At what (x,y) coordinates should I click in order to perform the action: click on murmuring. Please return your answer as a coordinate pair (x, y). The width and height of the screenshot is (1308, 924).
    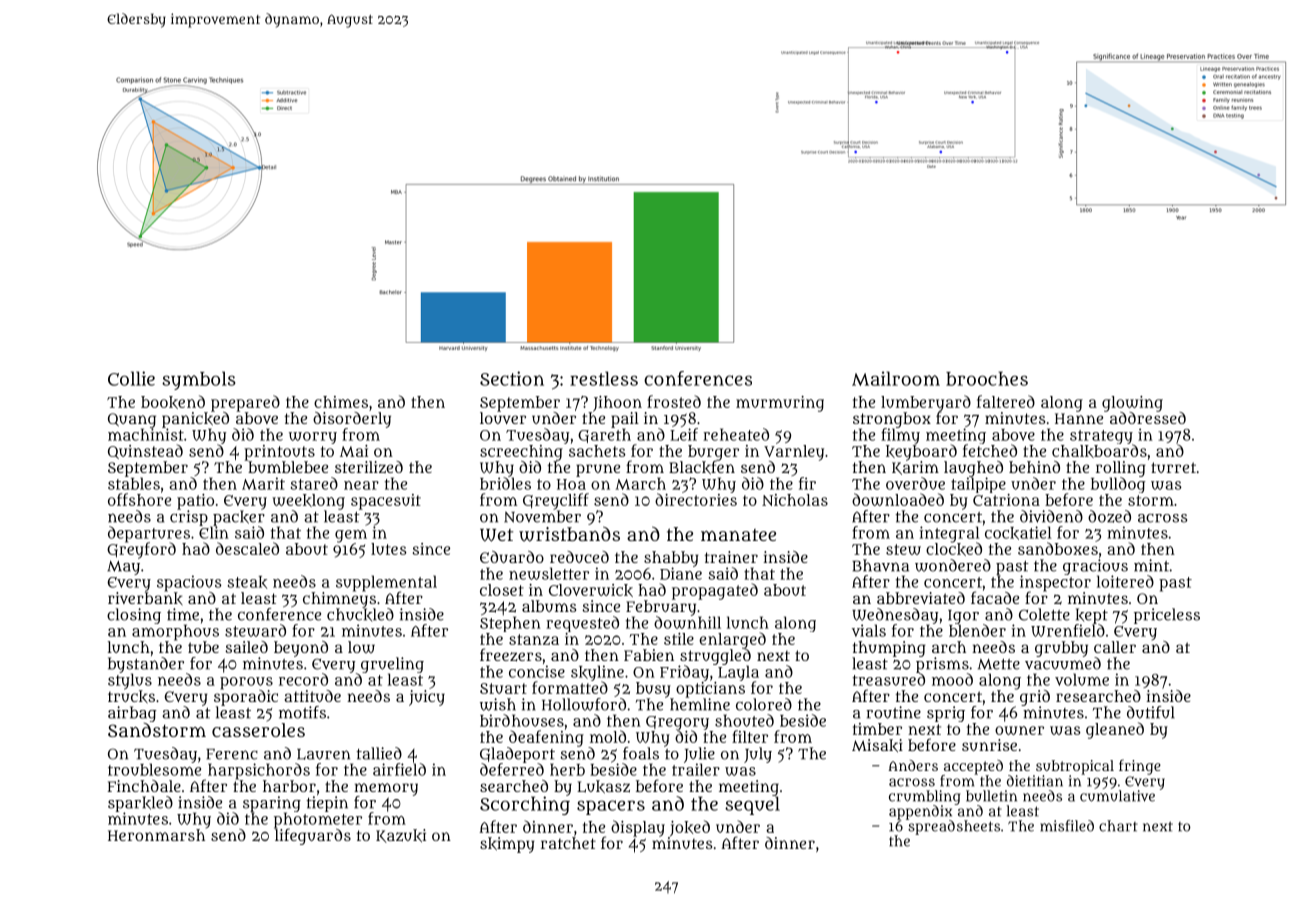
    Looking at the image, I should click on (780, 404).
